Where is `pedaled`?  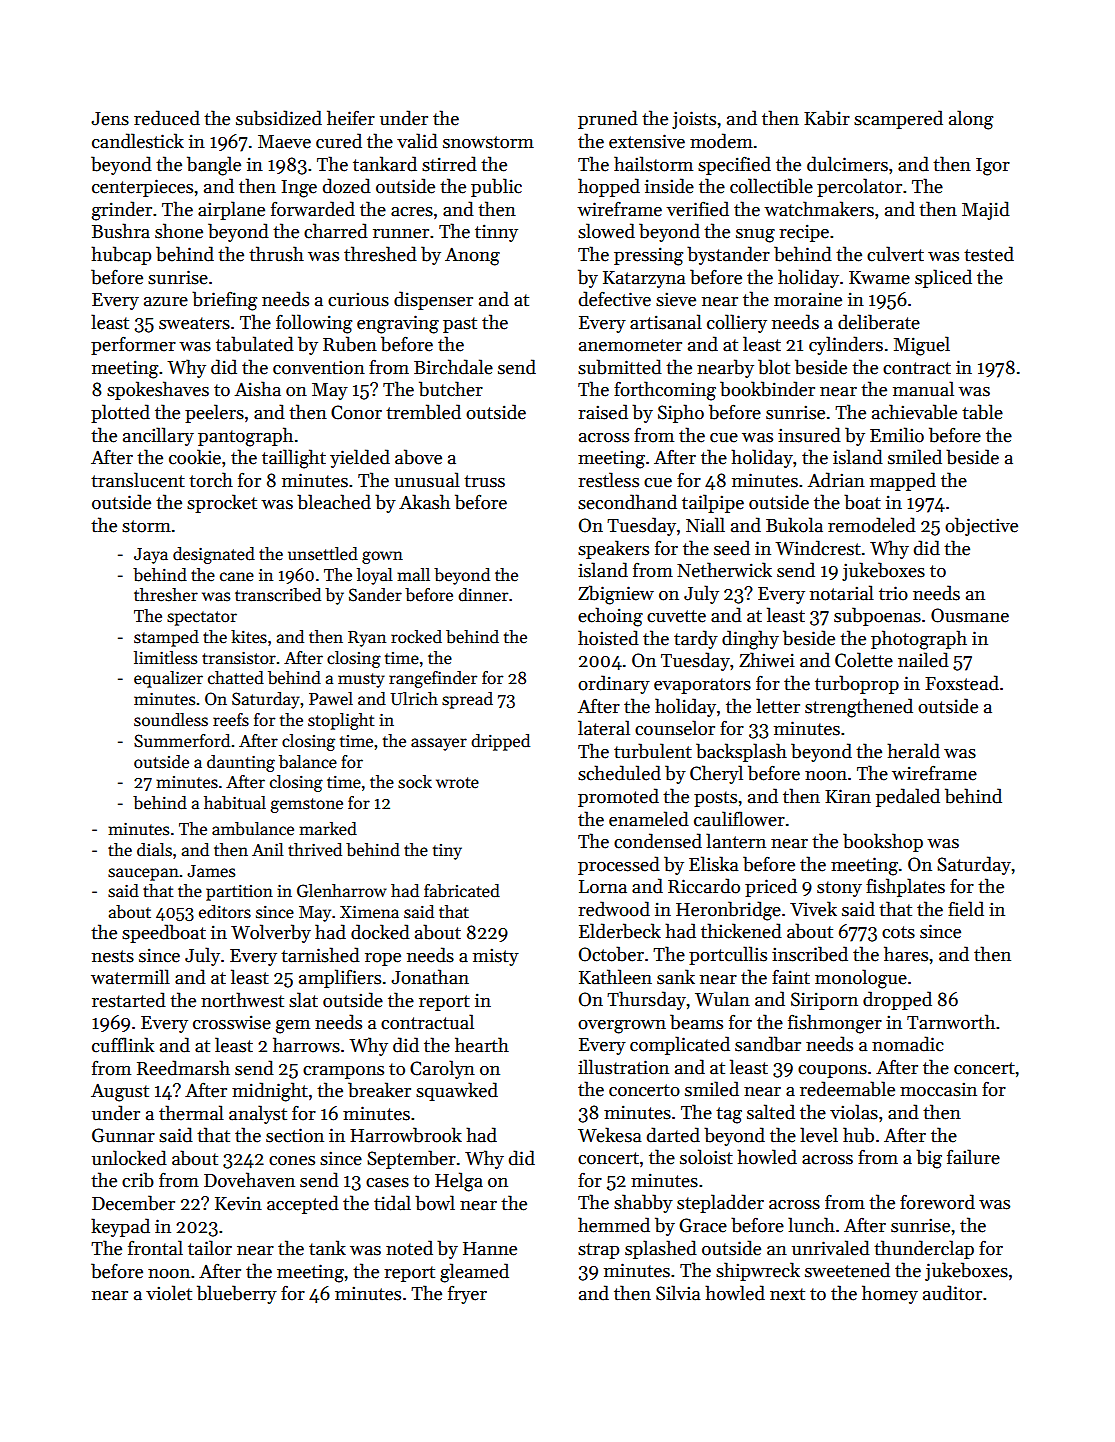
pedaled is located at coordinates (908, 797).
